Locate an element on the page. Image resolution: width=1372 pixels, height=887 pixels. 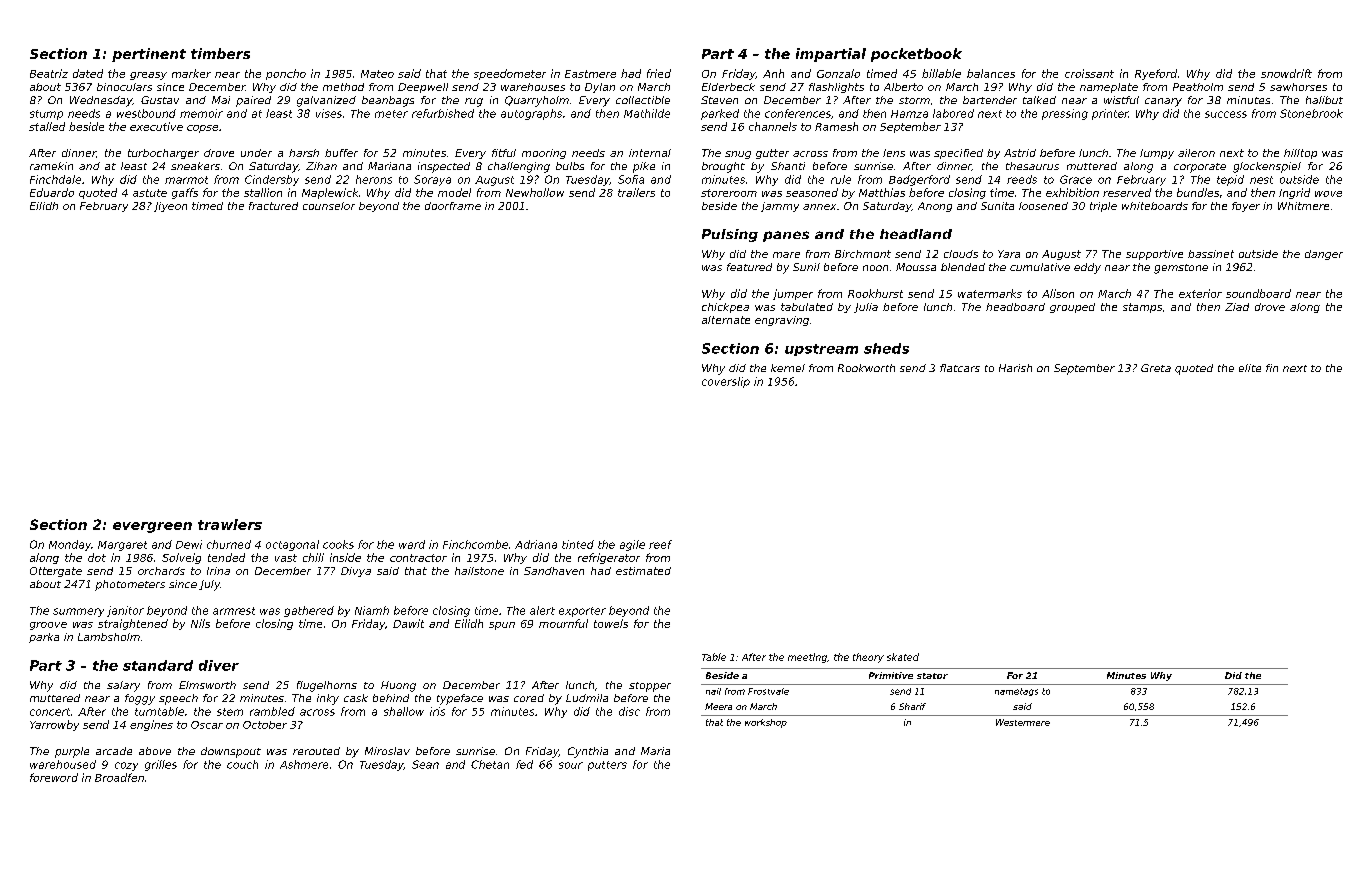
Anh is located at coordinates (773, 73).
